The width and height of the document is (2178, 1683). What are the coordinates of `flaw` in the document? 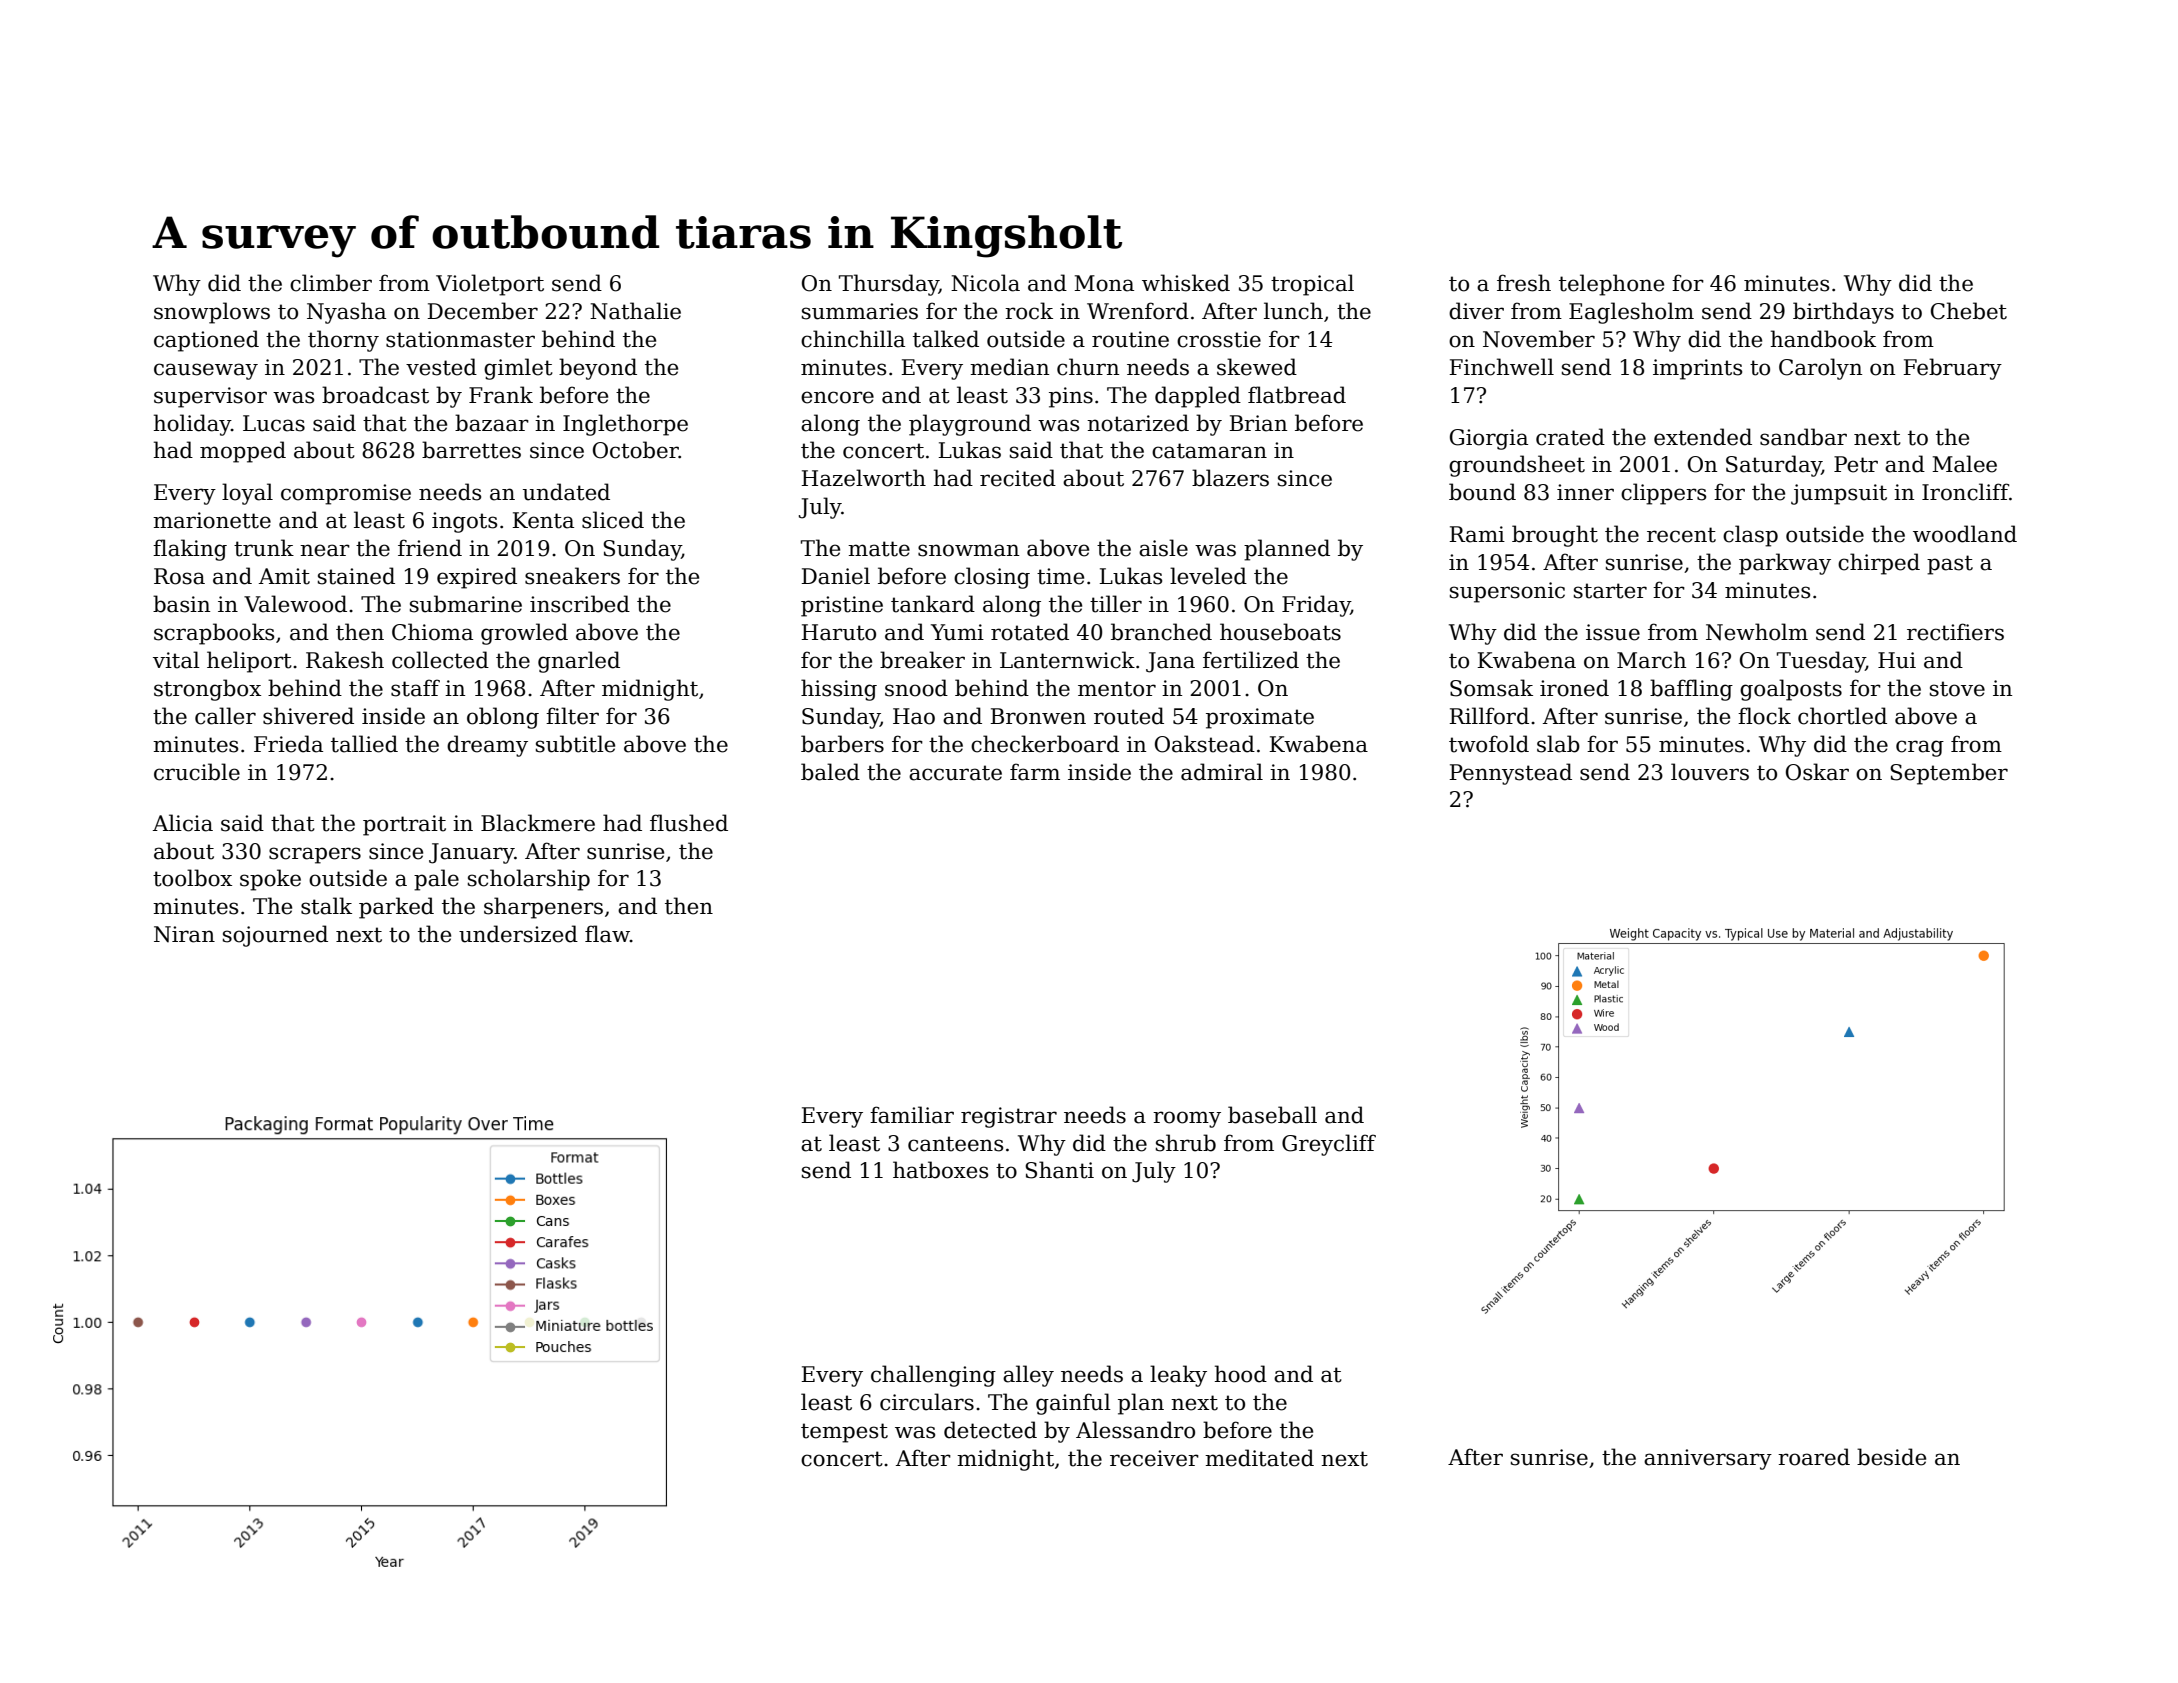 It's located at (607, 934).
